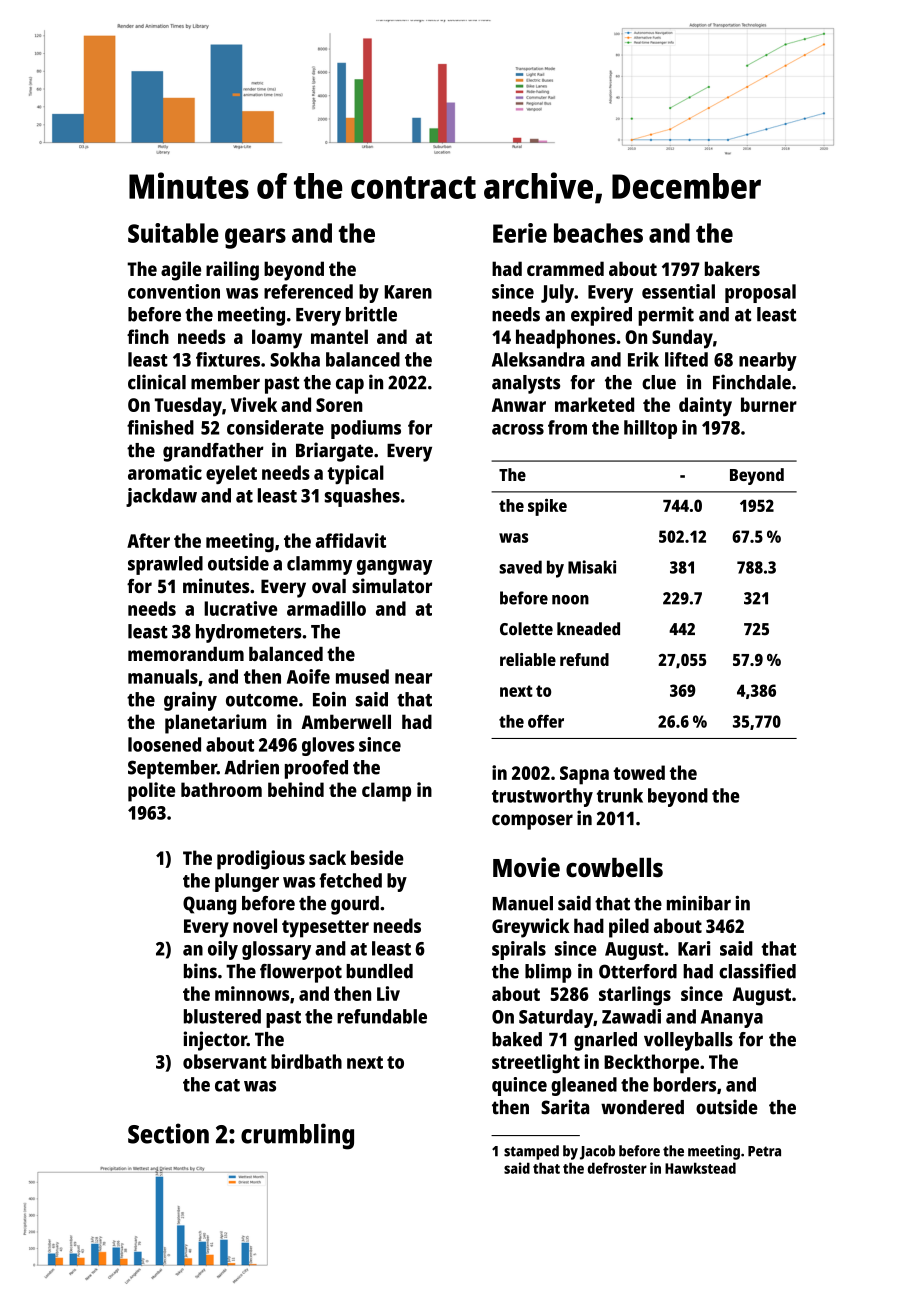 This screenshot has width=924, height=1311. What do you see at coordinates (163, 676) in the screenshot?
I see `manuals` at bounding box center [163, 676].
